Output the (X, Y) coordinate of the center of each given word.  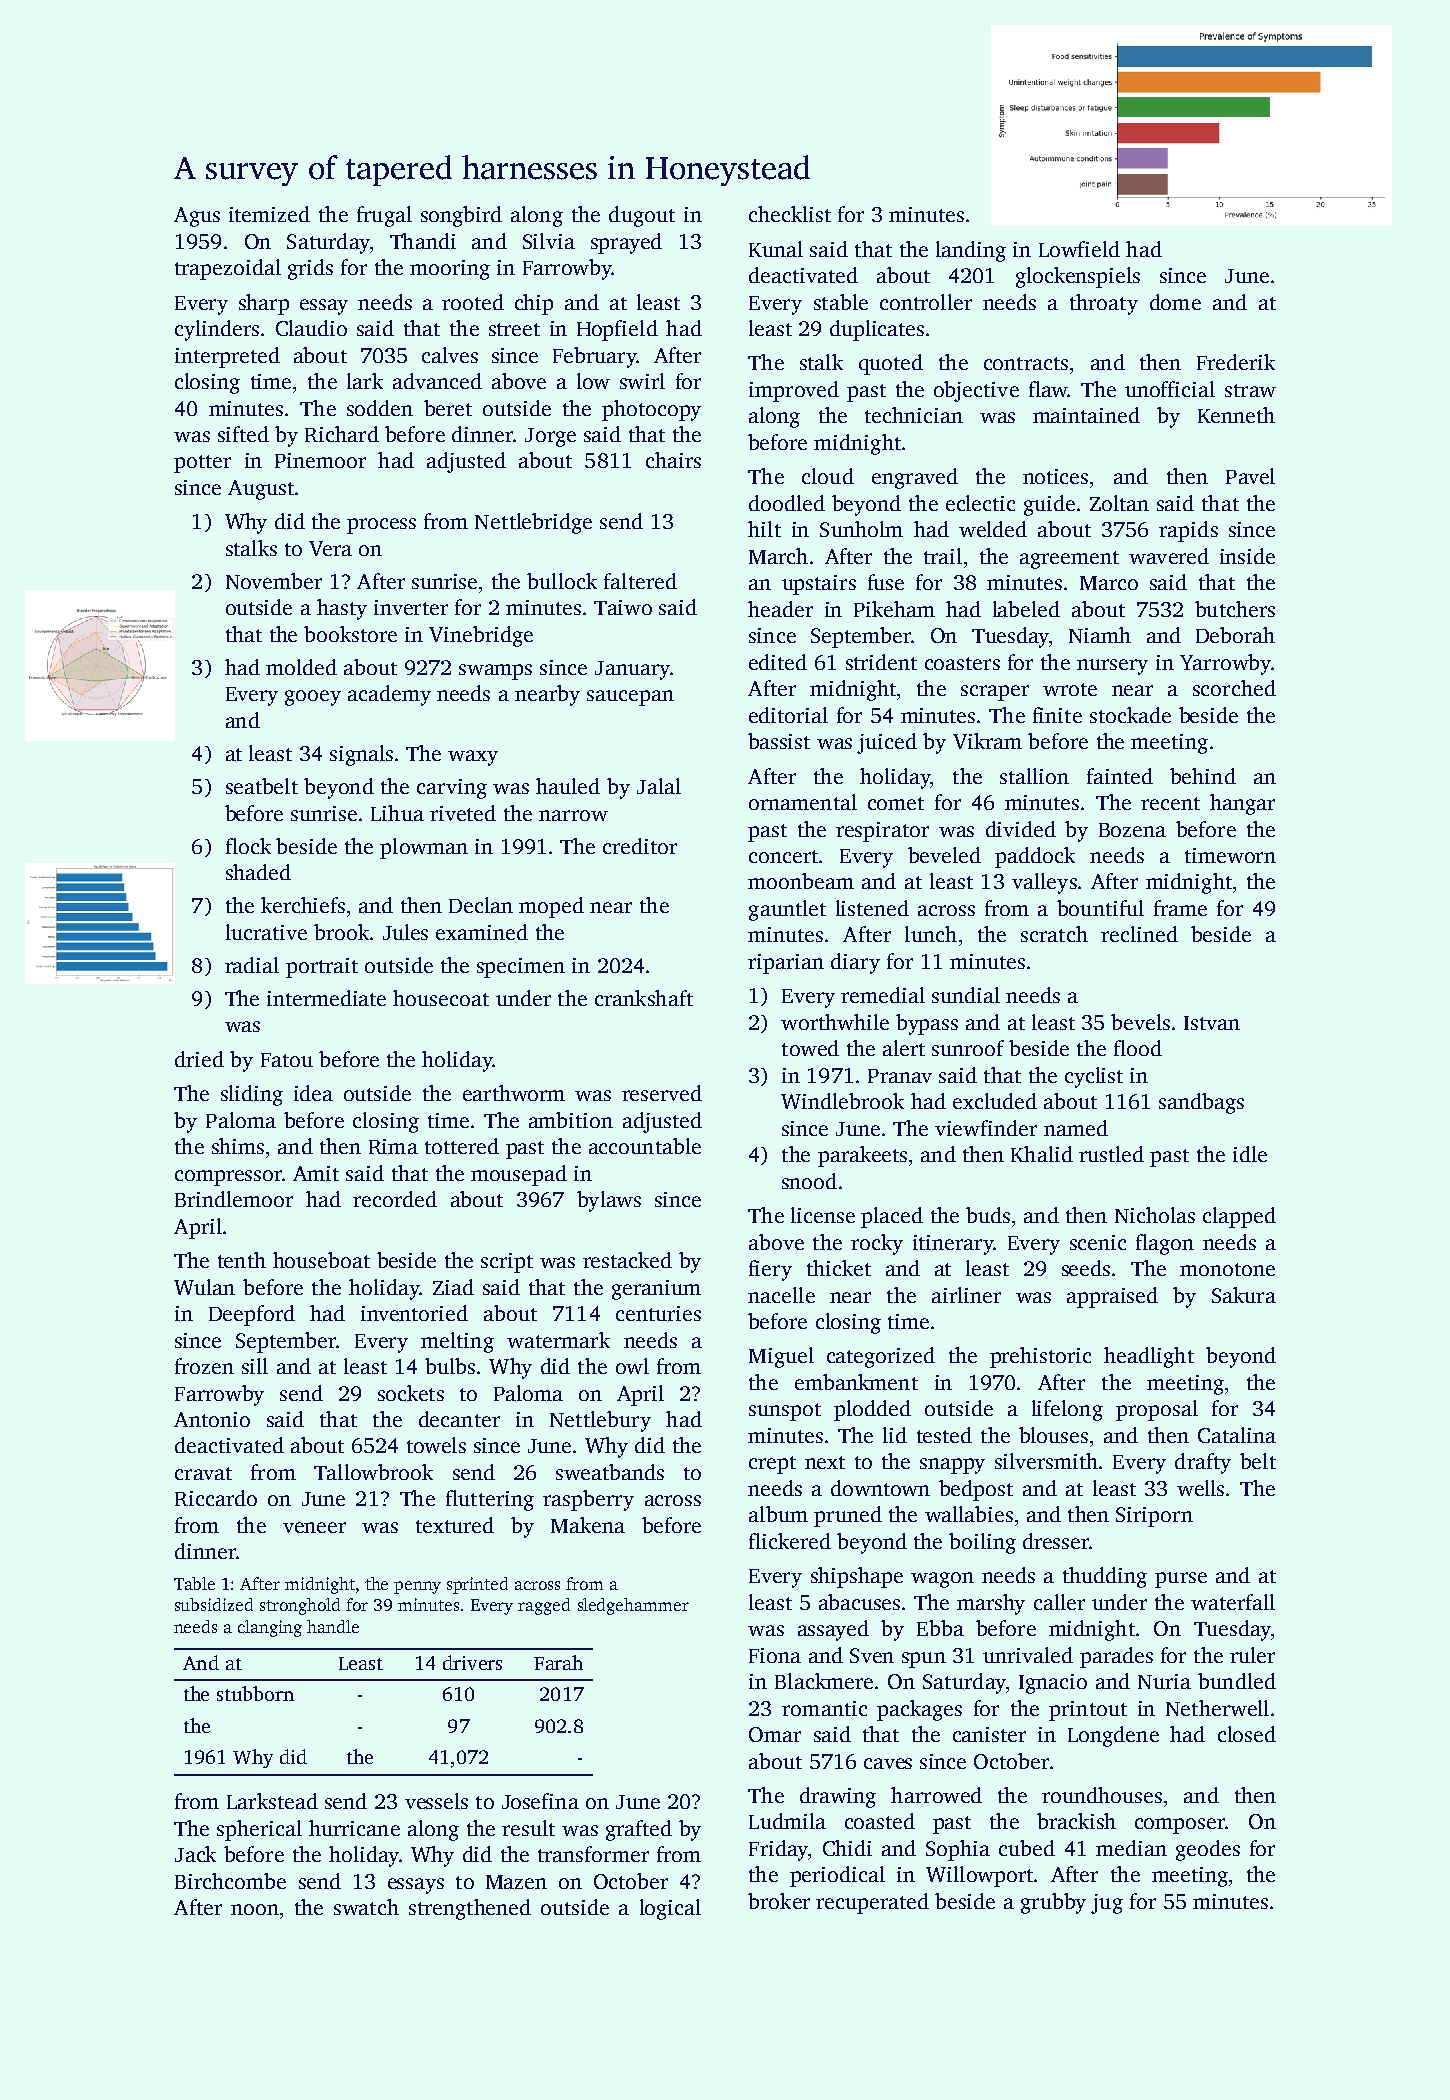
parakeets (862, 1156)
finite (1057, 715)
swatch (366, 1907)
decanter (459, 1419)
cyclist (1094, 1077)
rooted (473, 302)
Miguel (781, 1357)
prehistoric (1040, 1357)
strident (881, 662)
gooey (313, 698)
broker (779, 1901)
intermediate (326, 998)
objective (976, 391)
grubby (1053, 1903)
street (514, 329)
